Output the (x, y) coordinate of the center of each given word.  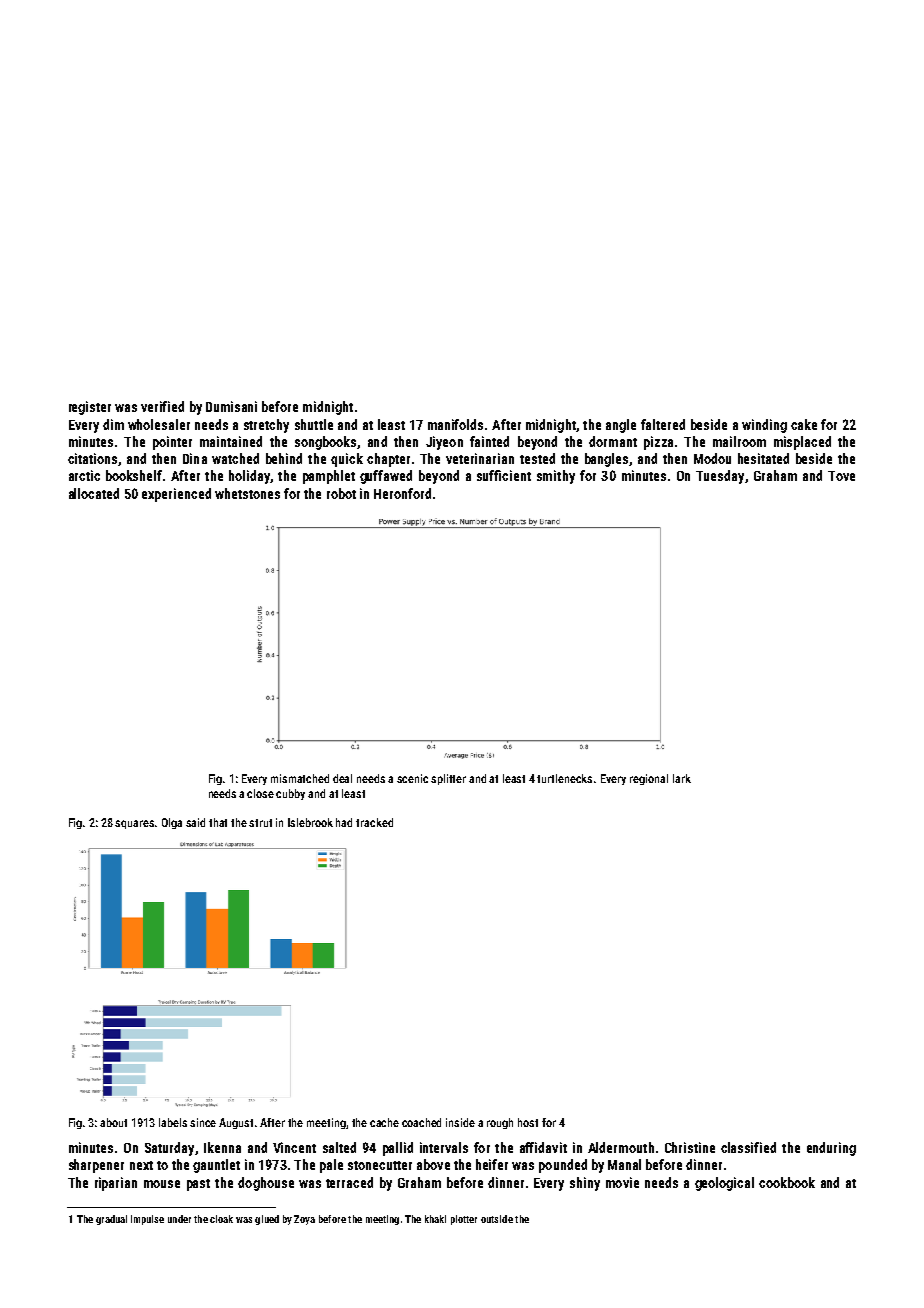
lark (682, 778)
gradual (111, 1220)
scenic (412, 778)
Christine (690, 1147)
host (528, 1122)
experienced (176, 495)
